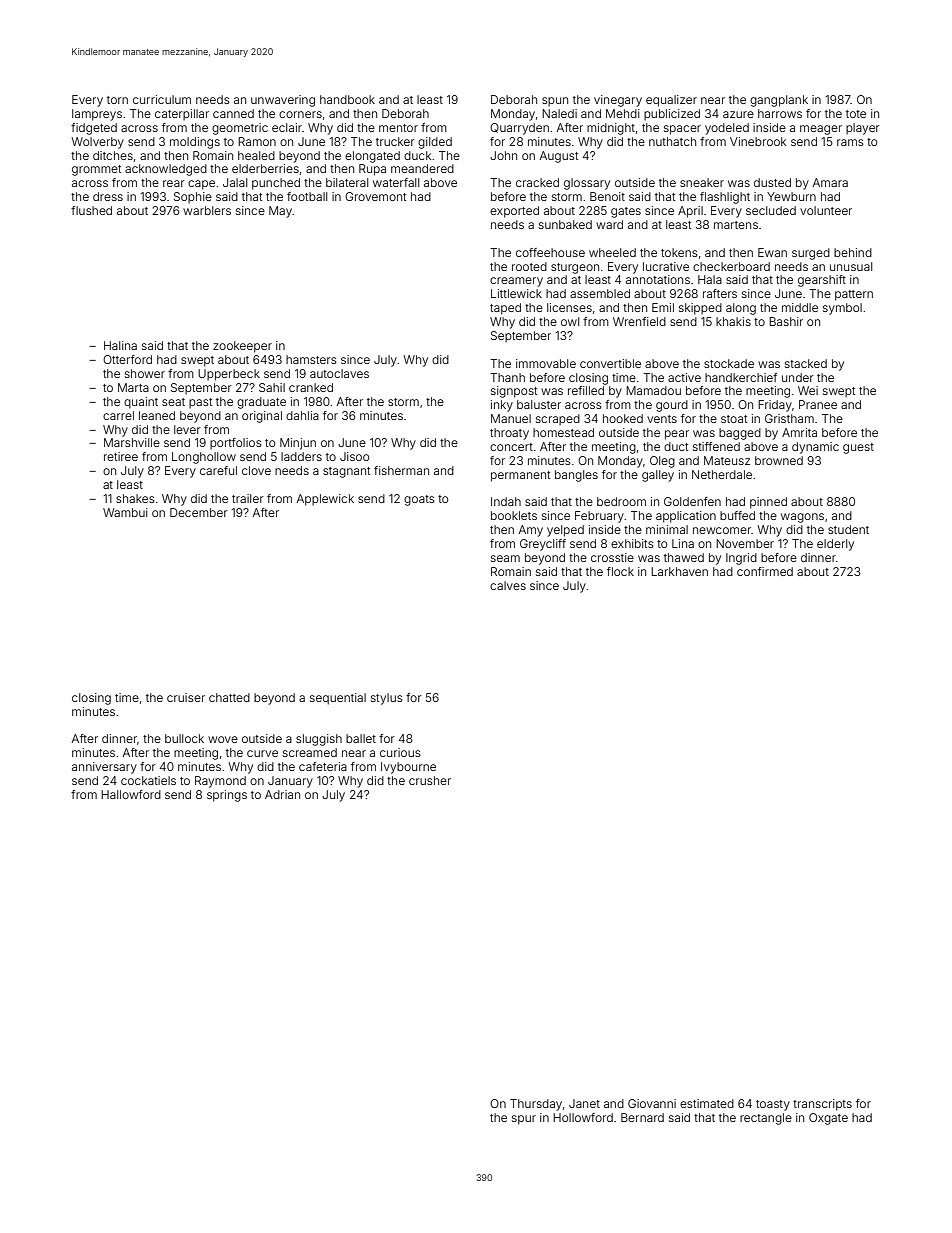 Image resolution: width=952 pixels, height=1233 pixels. What do you see at coordinates (536, 1105) in the screenshot?
I see `Thursday` at bounding box center [536, 1105].
